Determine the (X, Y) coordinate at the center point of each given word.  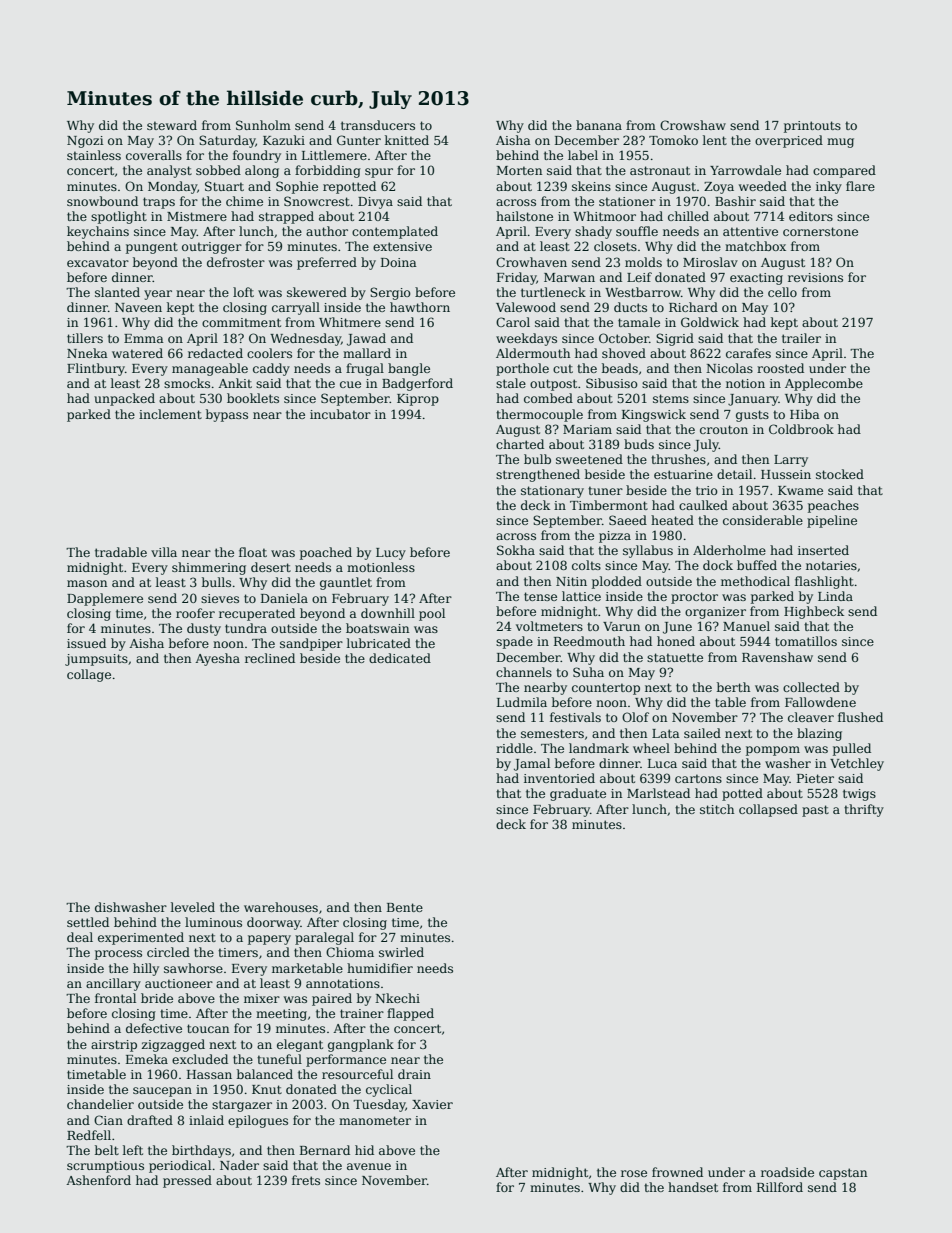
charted (520, 444)
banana (599, 125)
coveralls (154, 155)
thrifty (864, 810)
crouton (724, 429)
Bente (405, 907)
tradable (121, 552)
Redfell (89, 1135)
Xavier (432, 1104)
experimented (141, 938)
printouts (812, 127)
